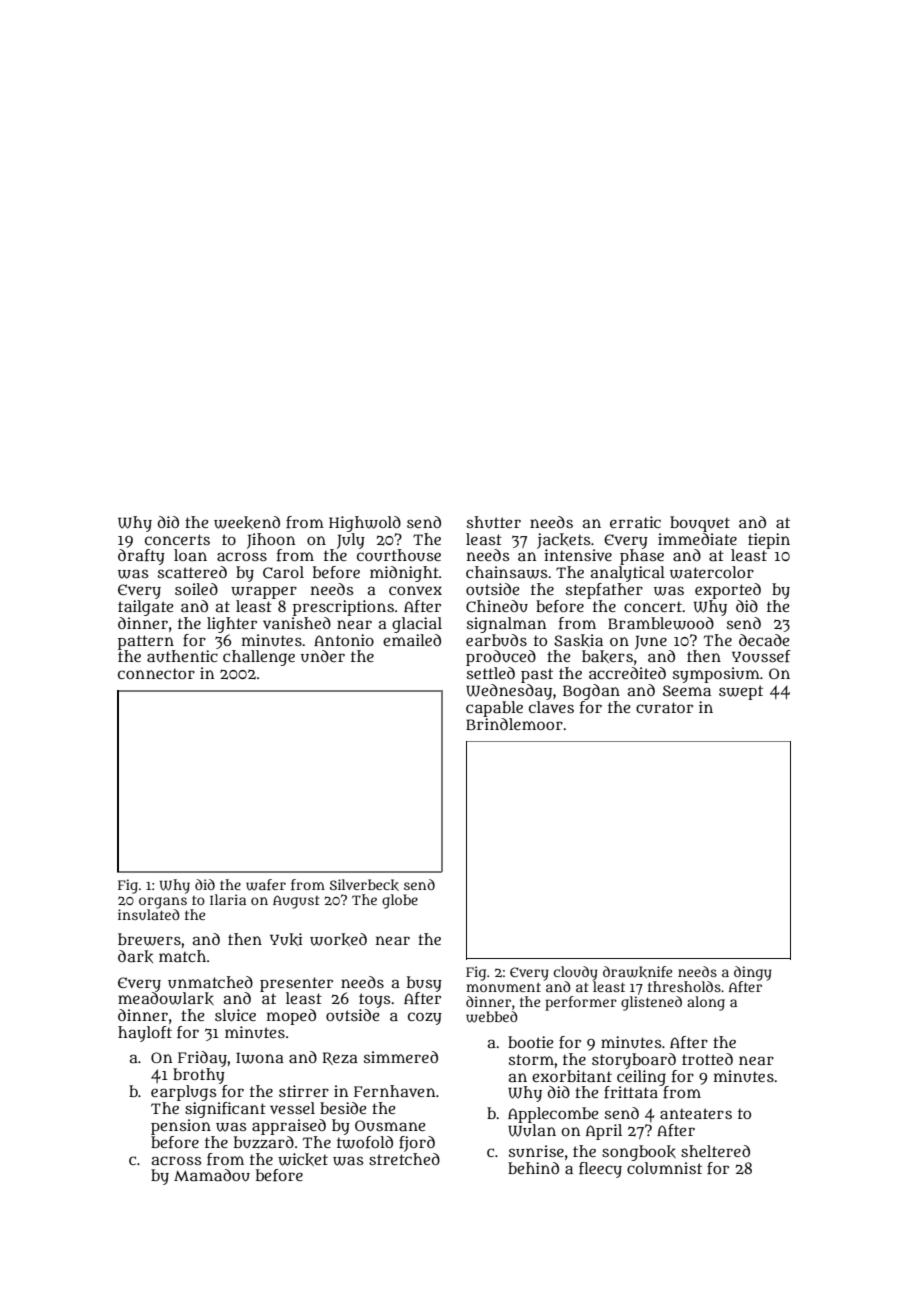  Describe the element at coordinates (181, 1127) in the image. I see `pension` at that location.
